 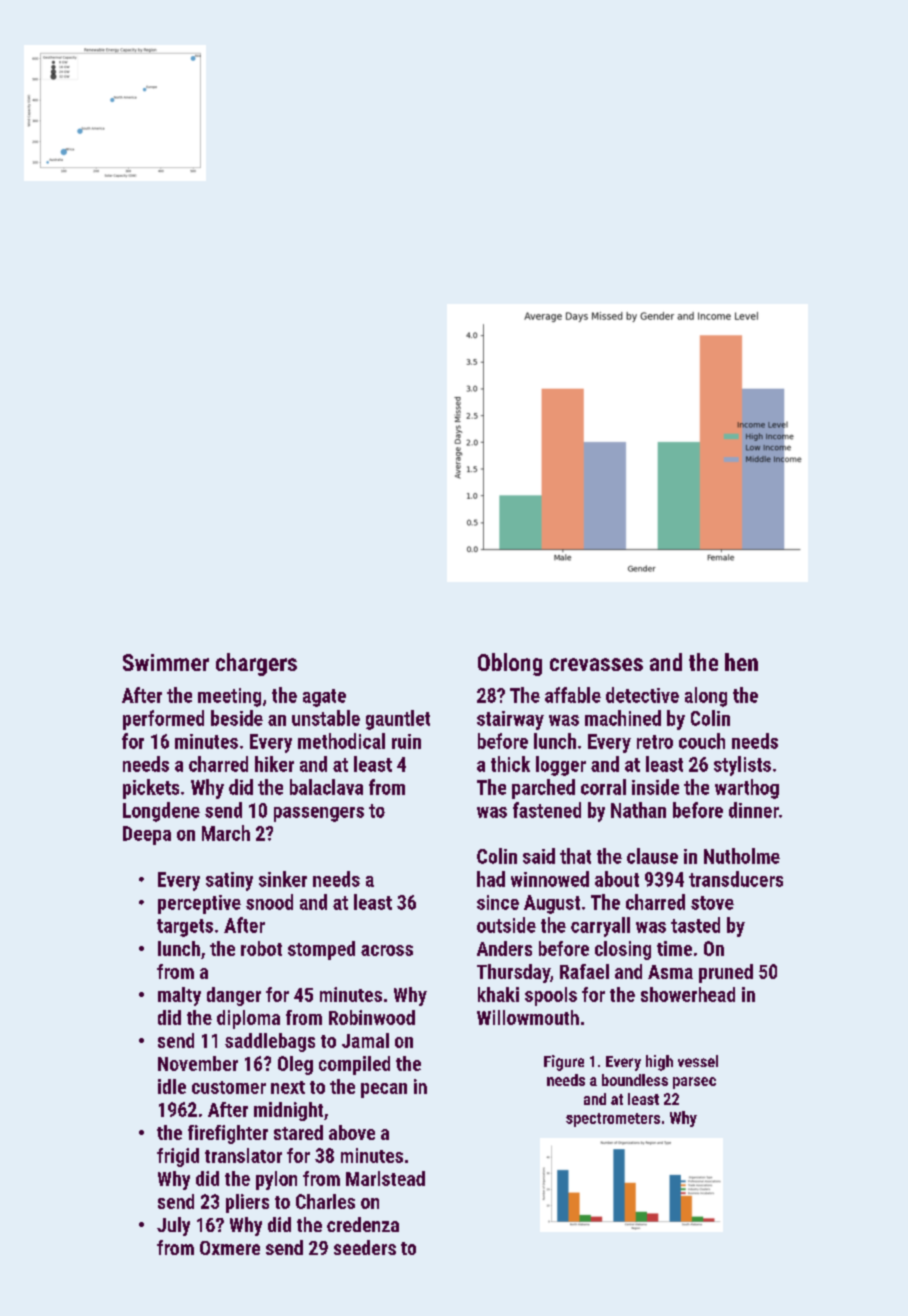 What do you see at coordinates (372, 1017) in the image?
I see `Robinwood` at bounding box center [372, 1017].
